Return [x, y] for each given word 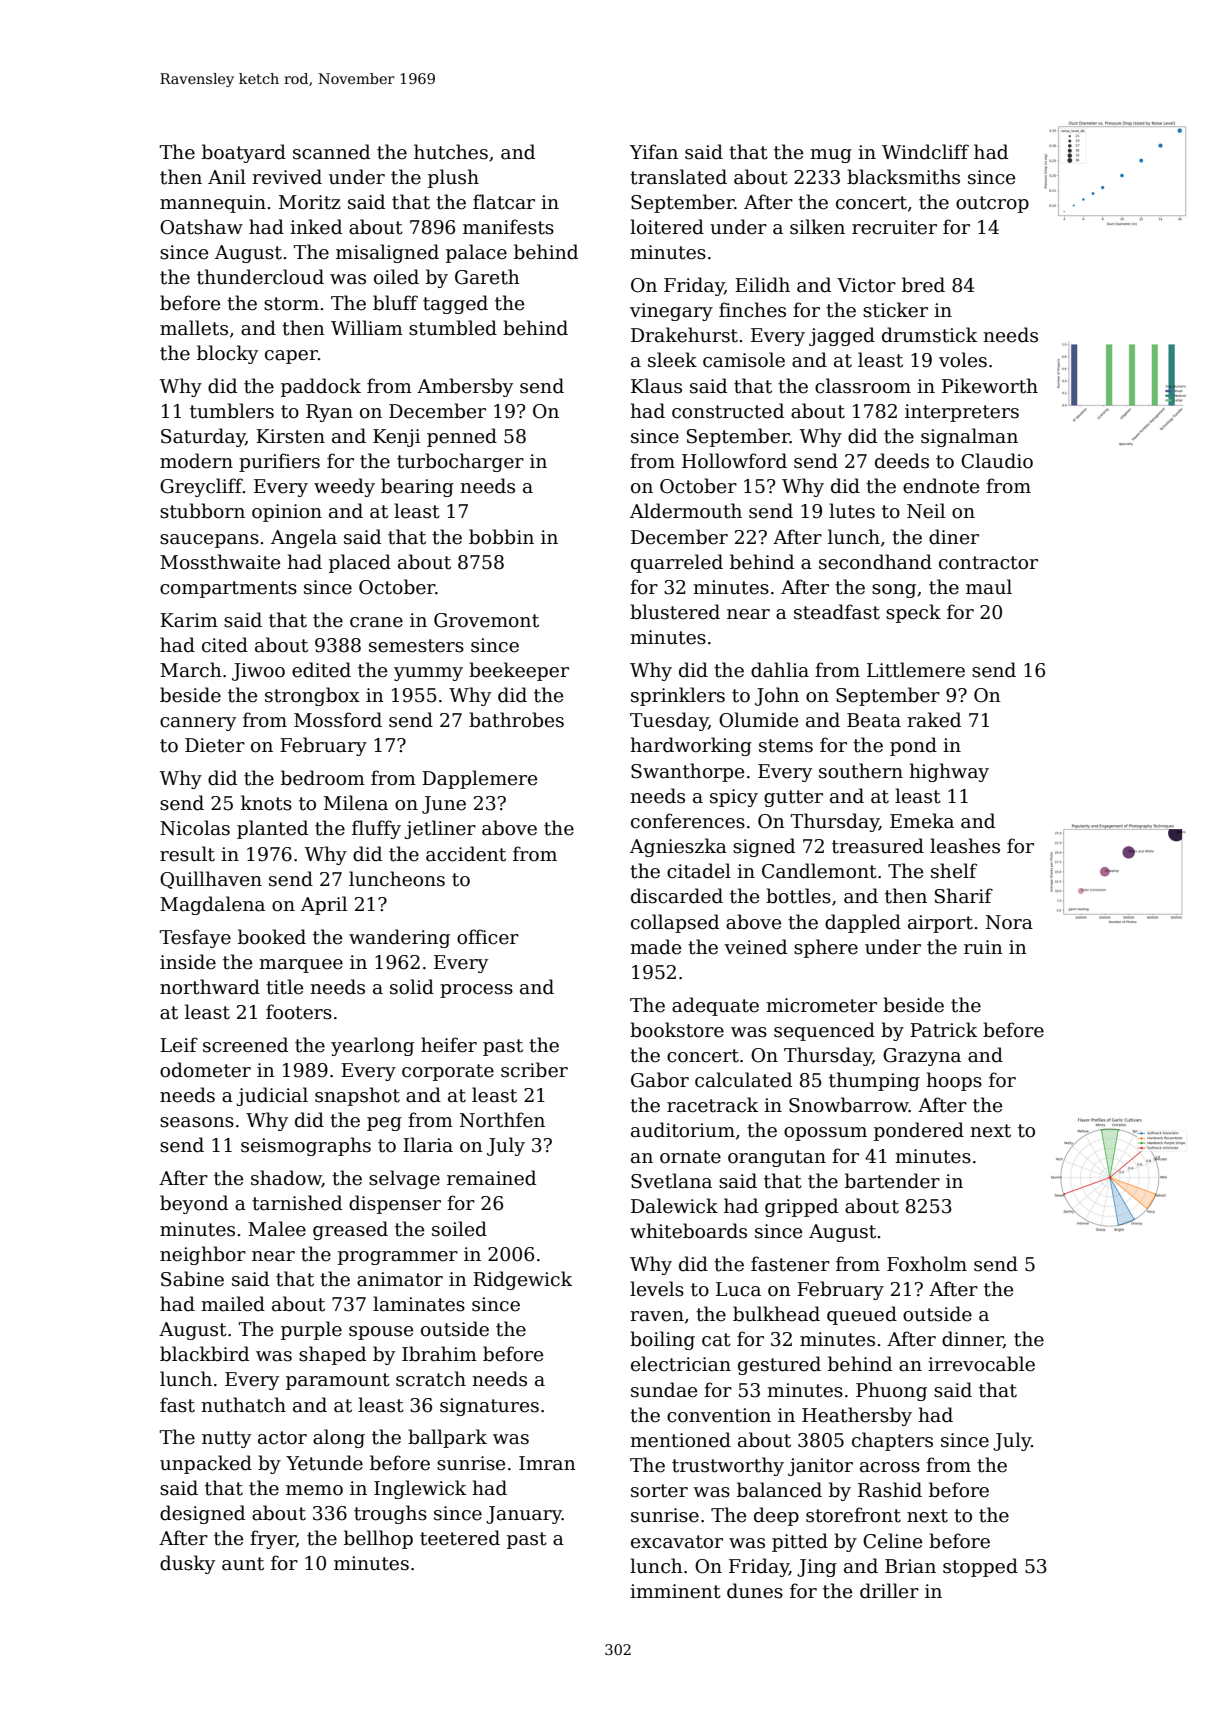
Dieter [215, 745]
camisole [744, 360]
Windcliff [925, 152]
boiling [662, 1340]
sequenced [824, 1031]
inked [316, 227]
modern [196, 461]
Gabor [660, 1080]
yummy [428, 674]
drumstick [929, 335]
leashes [965, 846]
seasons [197, 1122]
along [339, 1438]
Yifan [654, 152]
